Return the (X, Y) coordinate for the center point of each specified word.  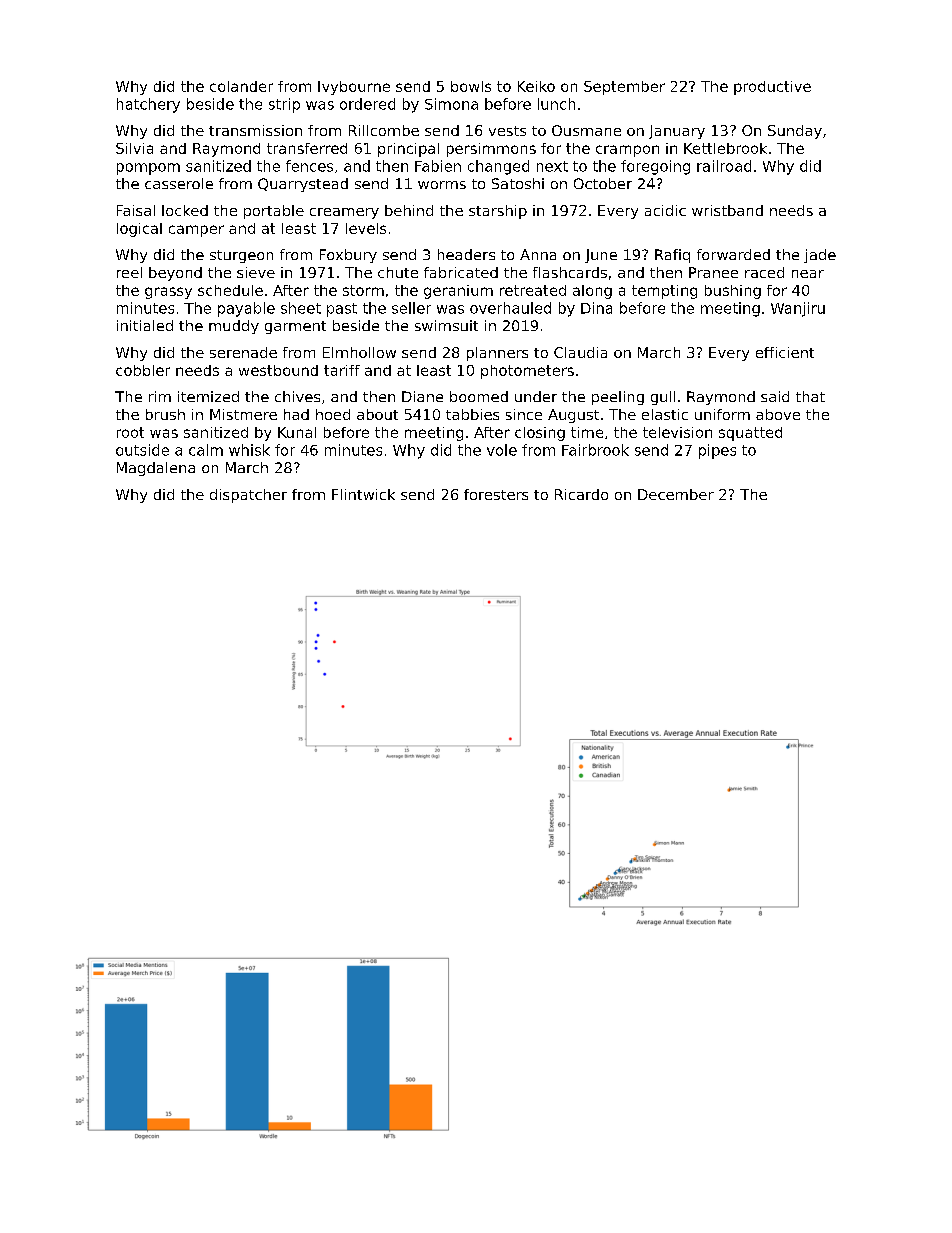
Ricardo (581, 494)
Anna (538, 254)
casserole (179, 183)
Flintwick (363, 494)
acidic (665, 210)
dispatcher (248, 496)
